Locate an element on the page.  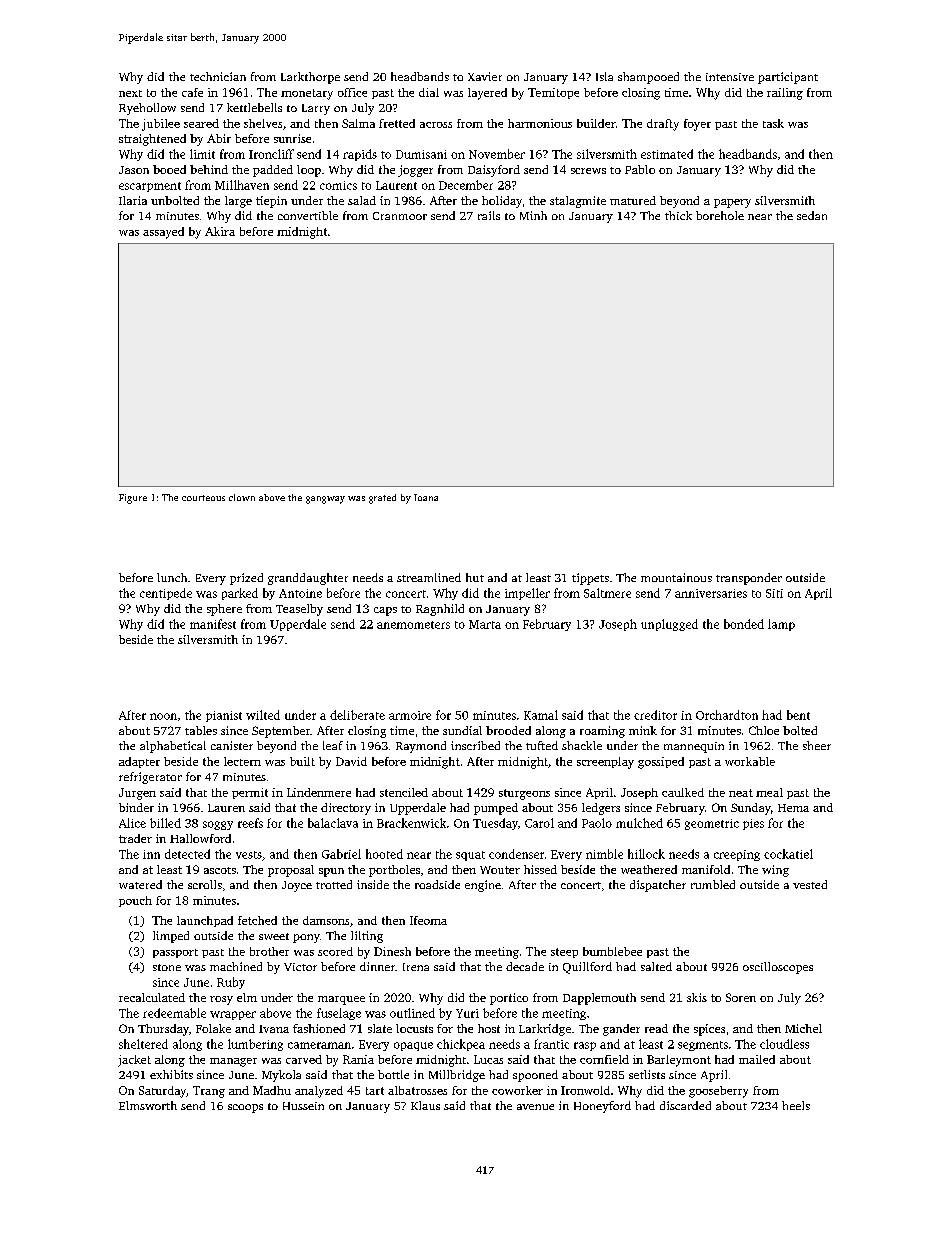
Larkthorpe is located at coordinates (310, 78).
